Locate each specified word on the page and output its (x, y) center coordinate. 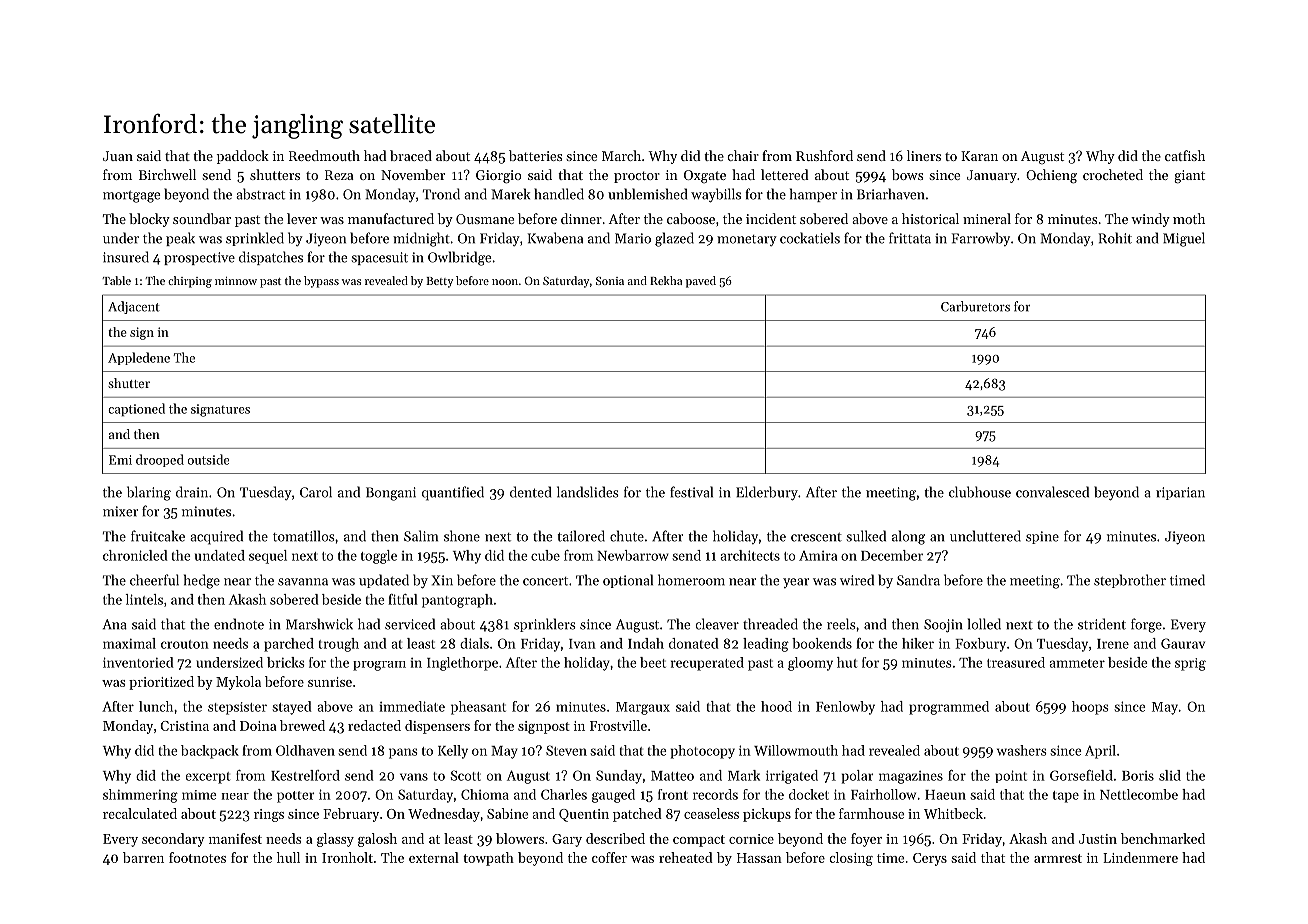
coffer (609, 857)
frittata (910, 238)
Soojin (943, 626)
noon (505, 282)
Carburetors (975, 306)
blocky (149, 220)
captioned (136, 409)
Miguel (1184, 239)
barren (143, 857)
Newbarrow (633, 555)
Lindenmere (1140, 857)
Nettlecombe (1139, 794)
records (715, 794)
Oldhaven (305, 750)
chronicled (135, 555)
